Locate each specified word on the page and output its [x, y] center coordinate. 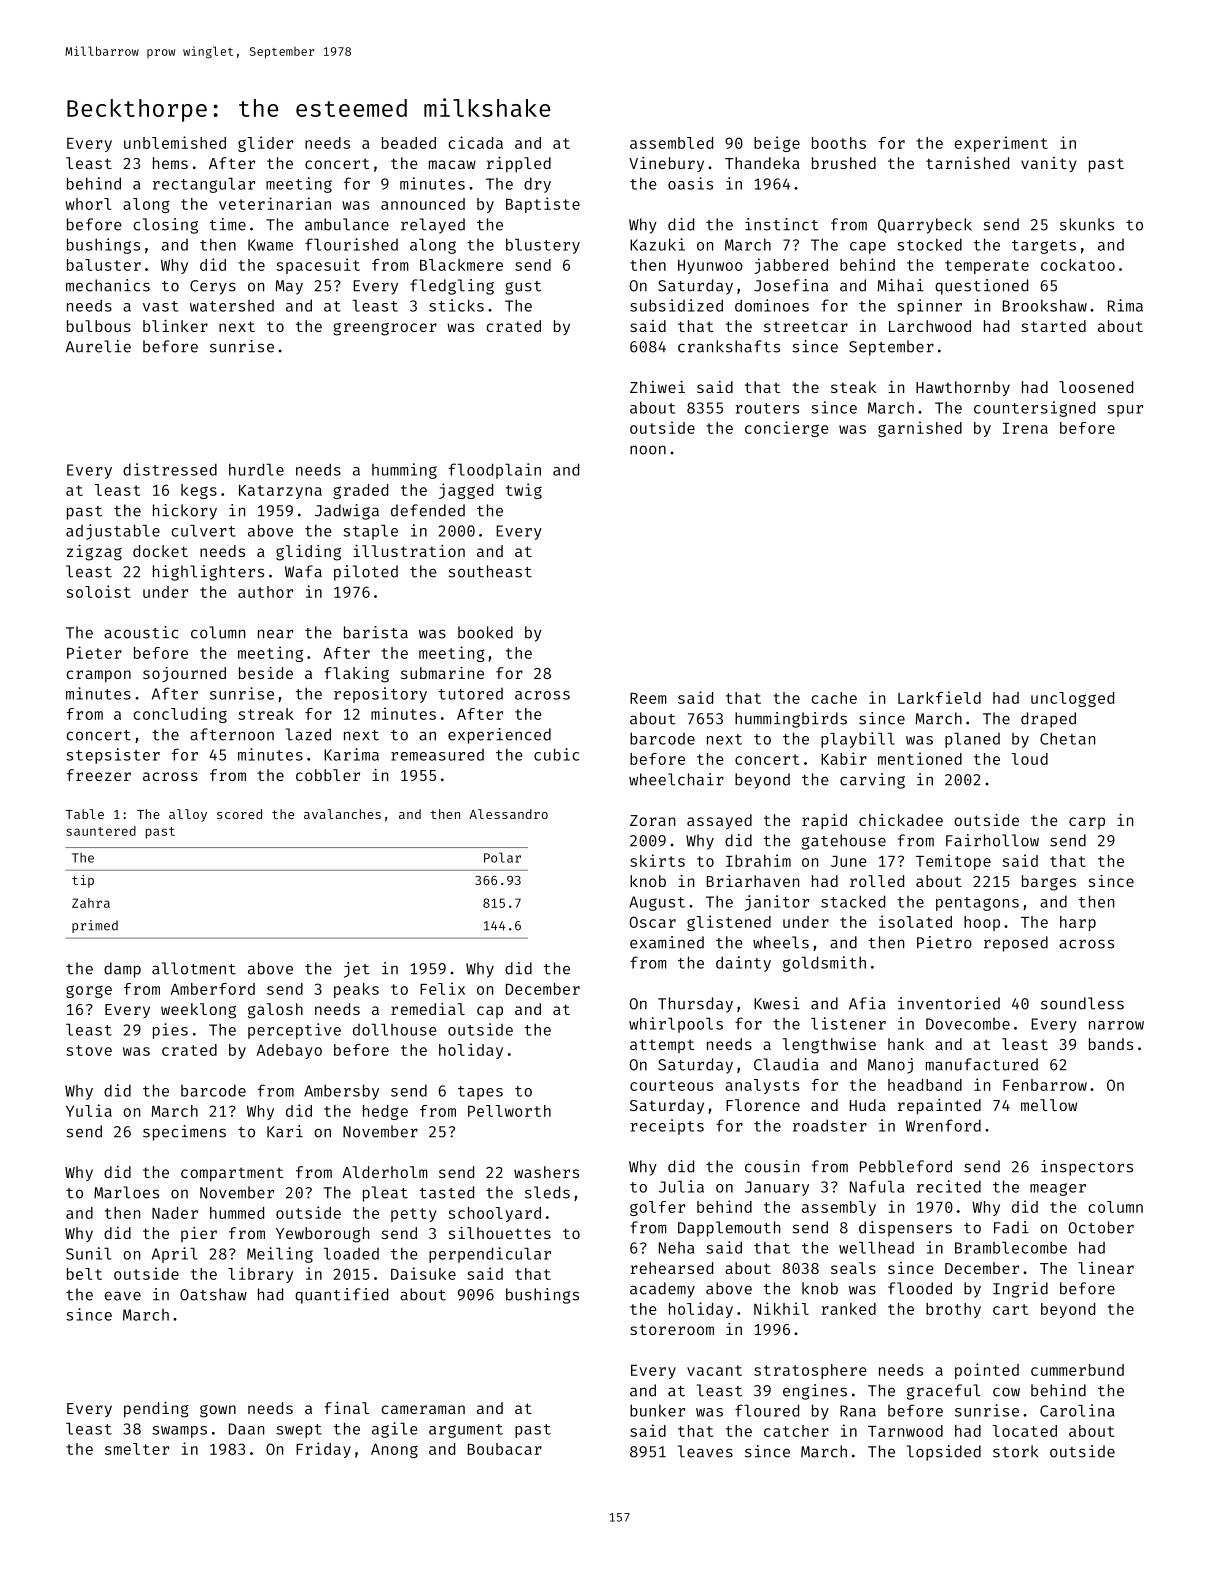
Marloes [126, 1192]
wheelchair [676, 779]
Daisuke [423, 1273]
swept [299, 1431]
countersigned [1034, 409]
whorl [88, 204]
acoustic [141, 632]
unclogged [1072, 699]
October [1101, 1227]
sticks [456, 305]
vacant [714, 1370]
